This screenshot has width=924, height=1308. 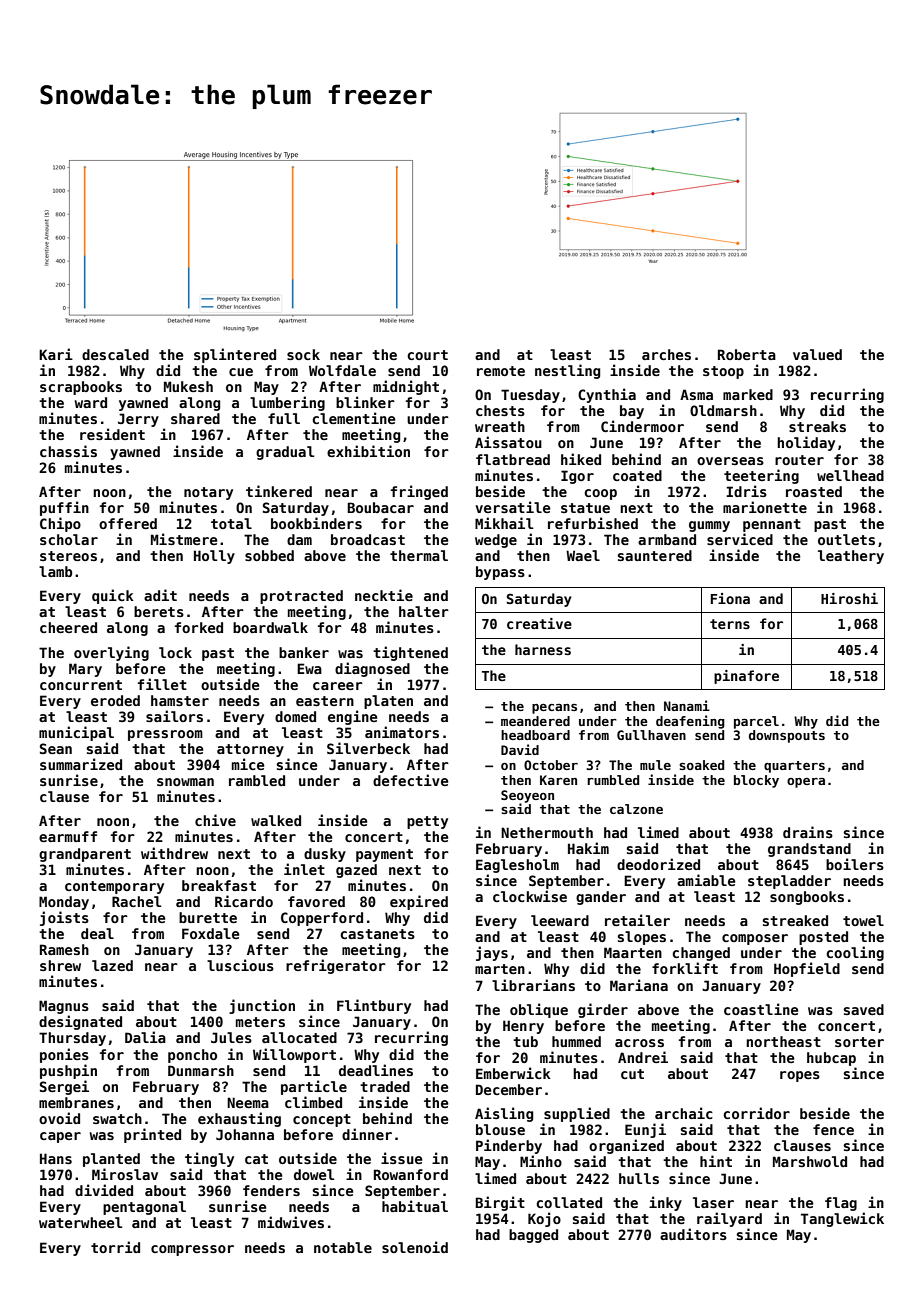 I want to click on grandparent, so click(x=85, y=855).
